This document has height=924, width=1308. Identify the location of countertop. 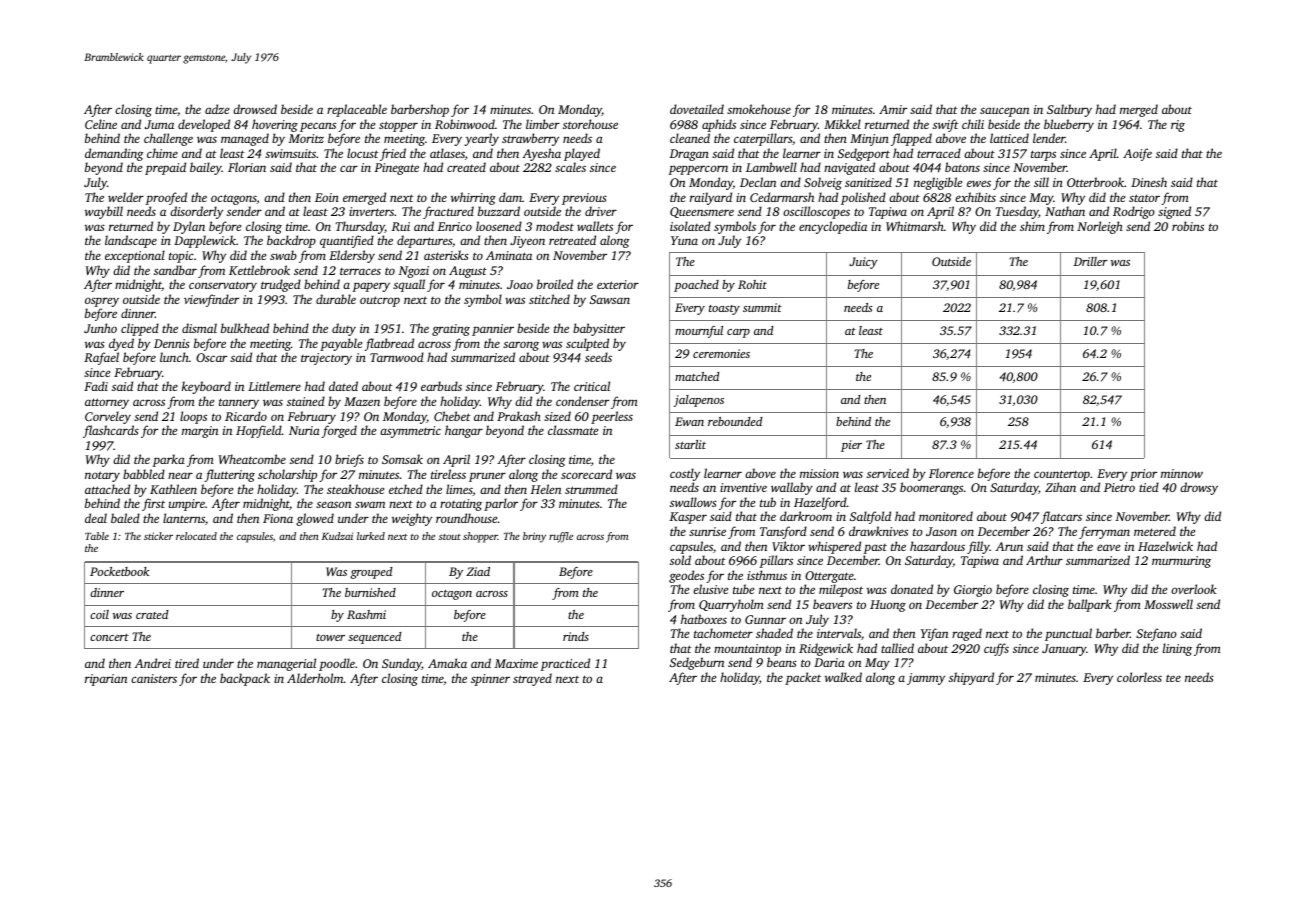
(1062, 475).
